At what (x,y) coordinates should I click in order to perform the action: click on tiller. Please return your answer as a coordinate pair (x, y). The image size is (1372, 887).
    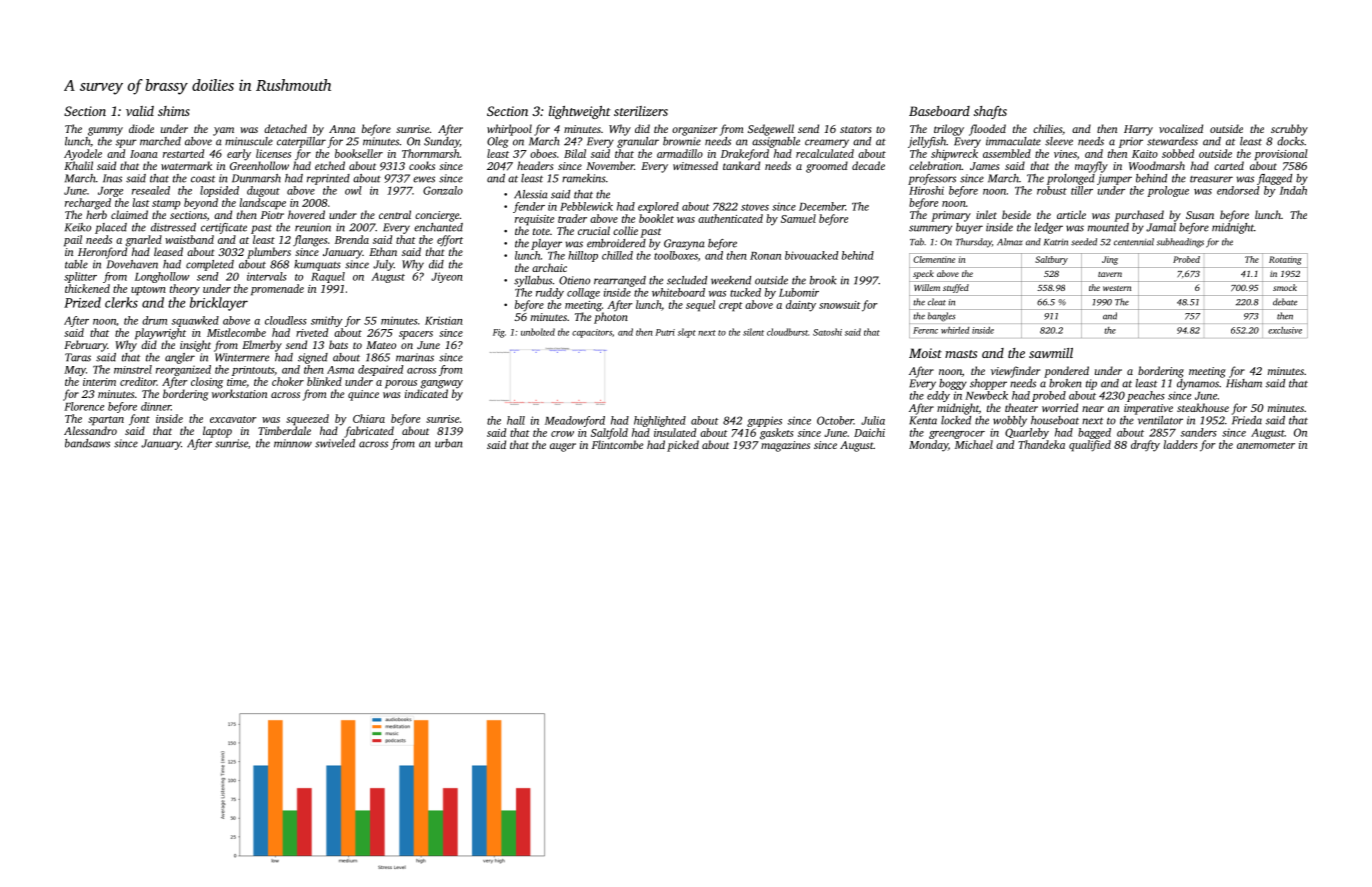
    Looking at the image, I should click on (1082, 190).
